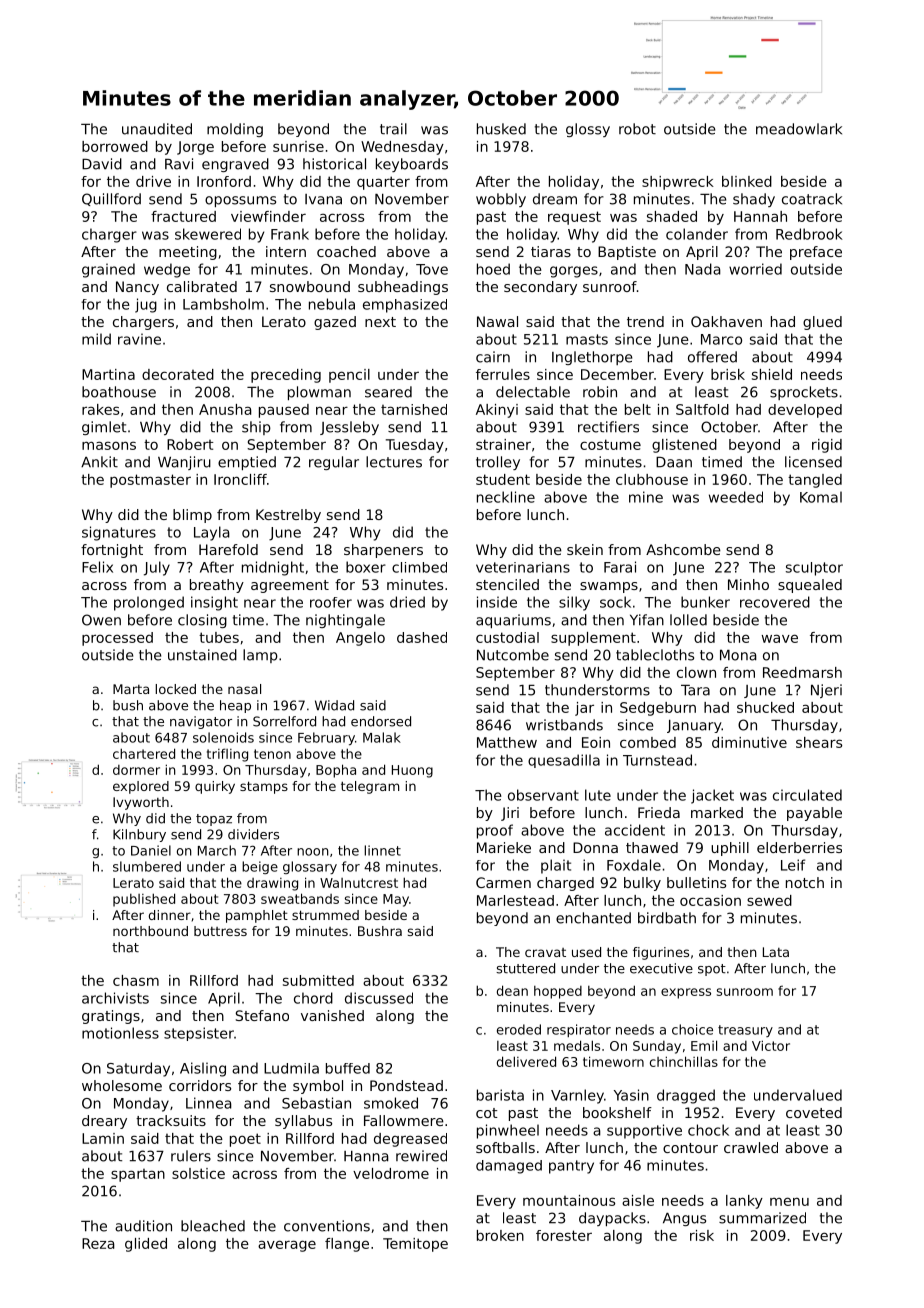 The image size is (924, 1308). Describe the element at coordinates (543, 795) in the document. I see `observant` at that location.
